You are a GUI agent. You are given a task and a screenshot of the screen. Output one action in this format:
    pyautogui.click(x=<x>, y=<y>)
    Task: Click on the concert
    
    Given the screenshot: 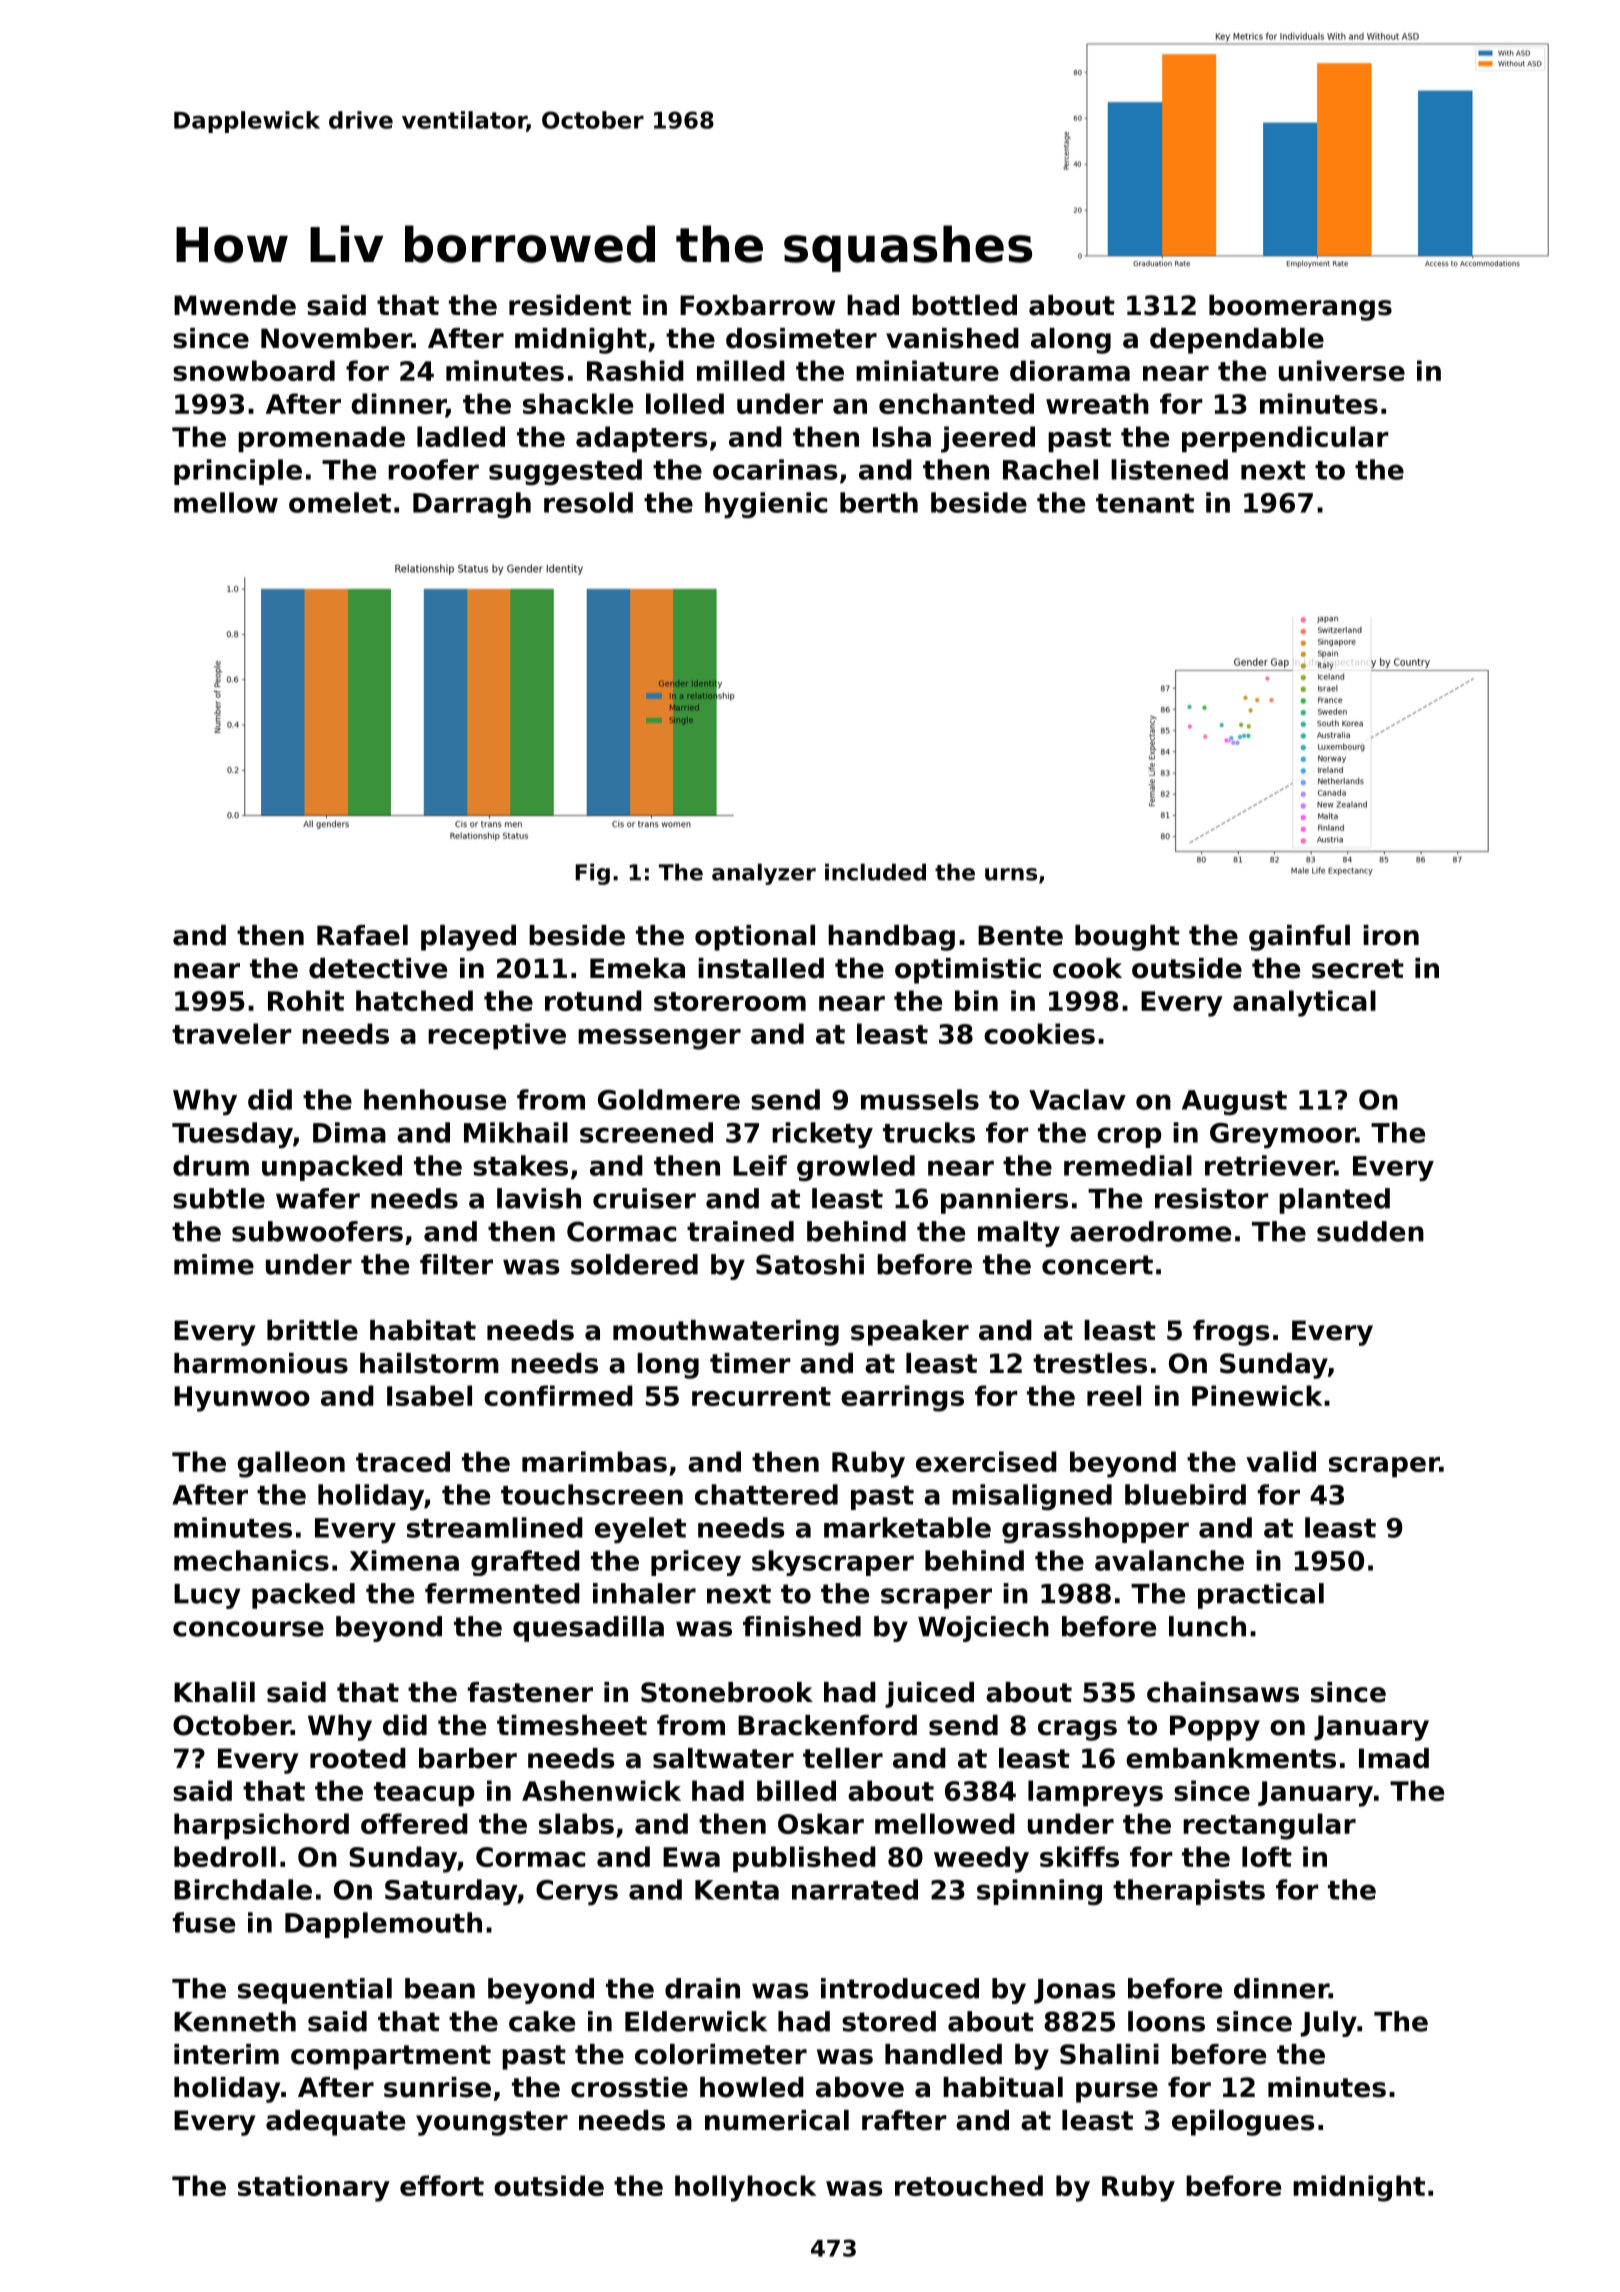 What is the action you would take?
    pyautogui.click(x=1097, y=1265)
